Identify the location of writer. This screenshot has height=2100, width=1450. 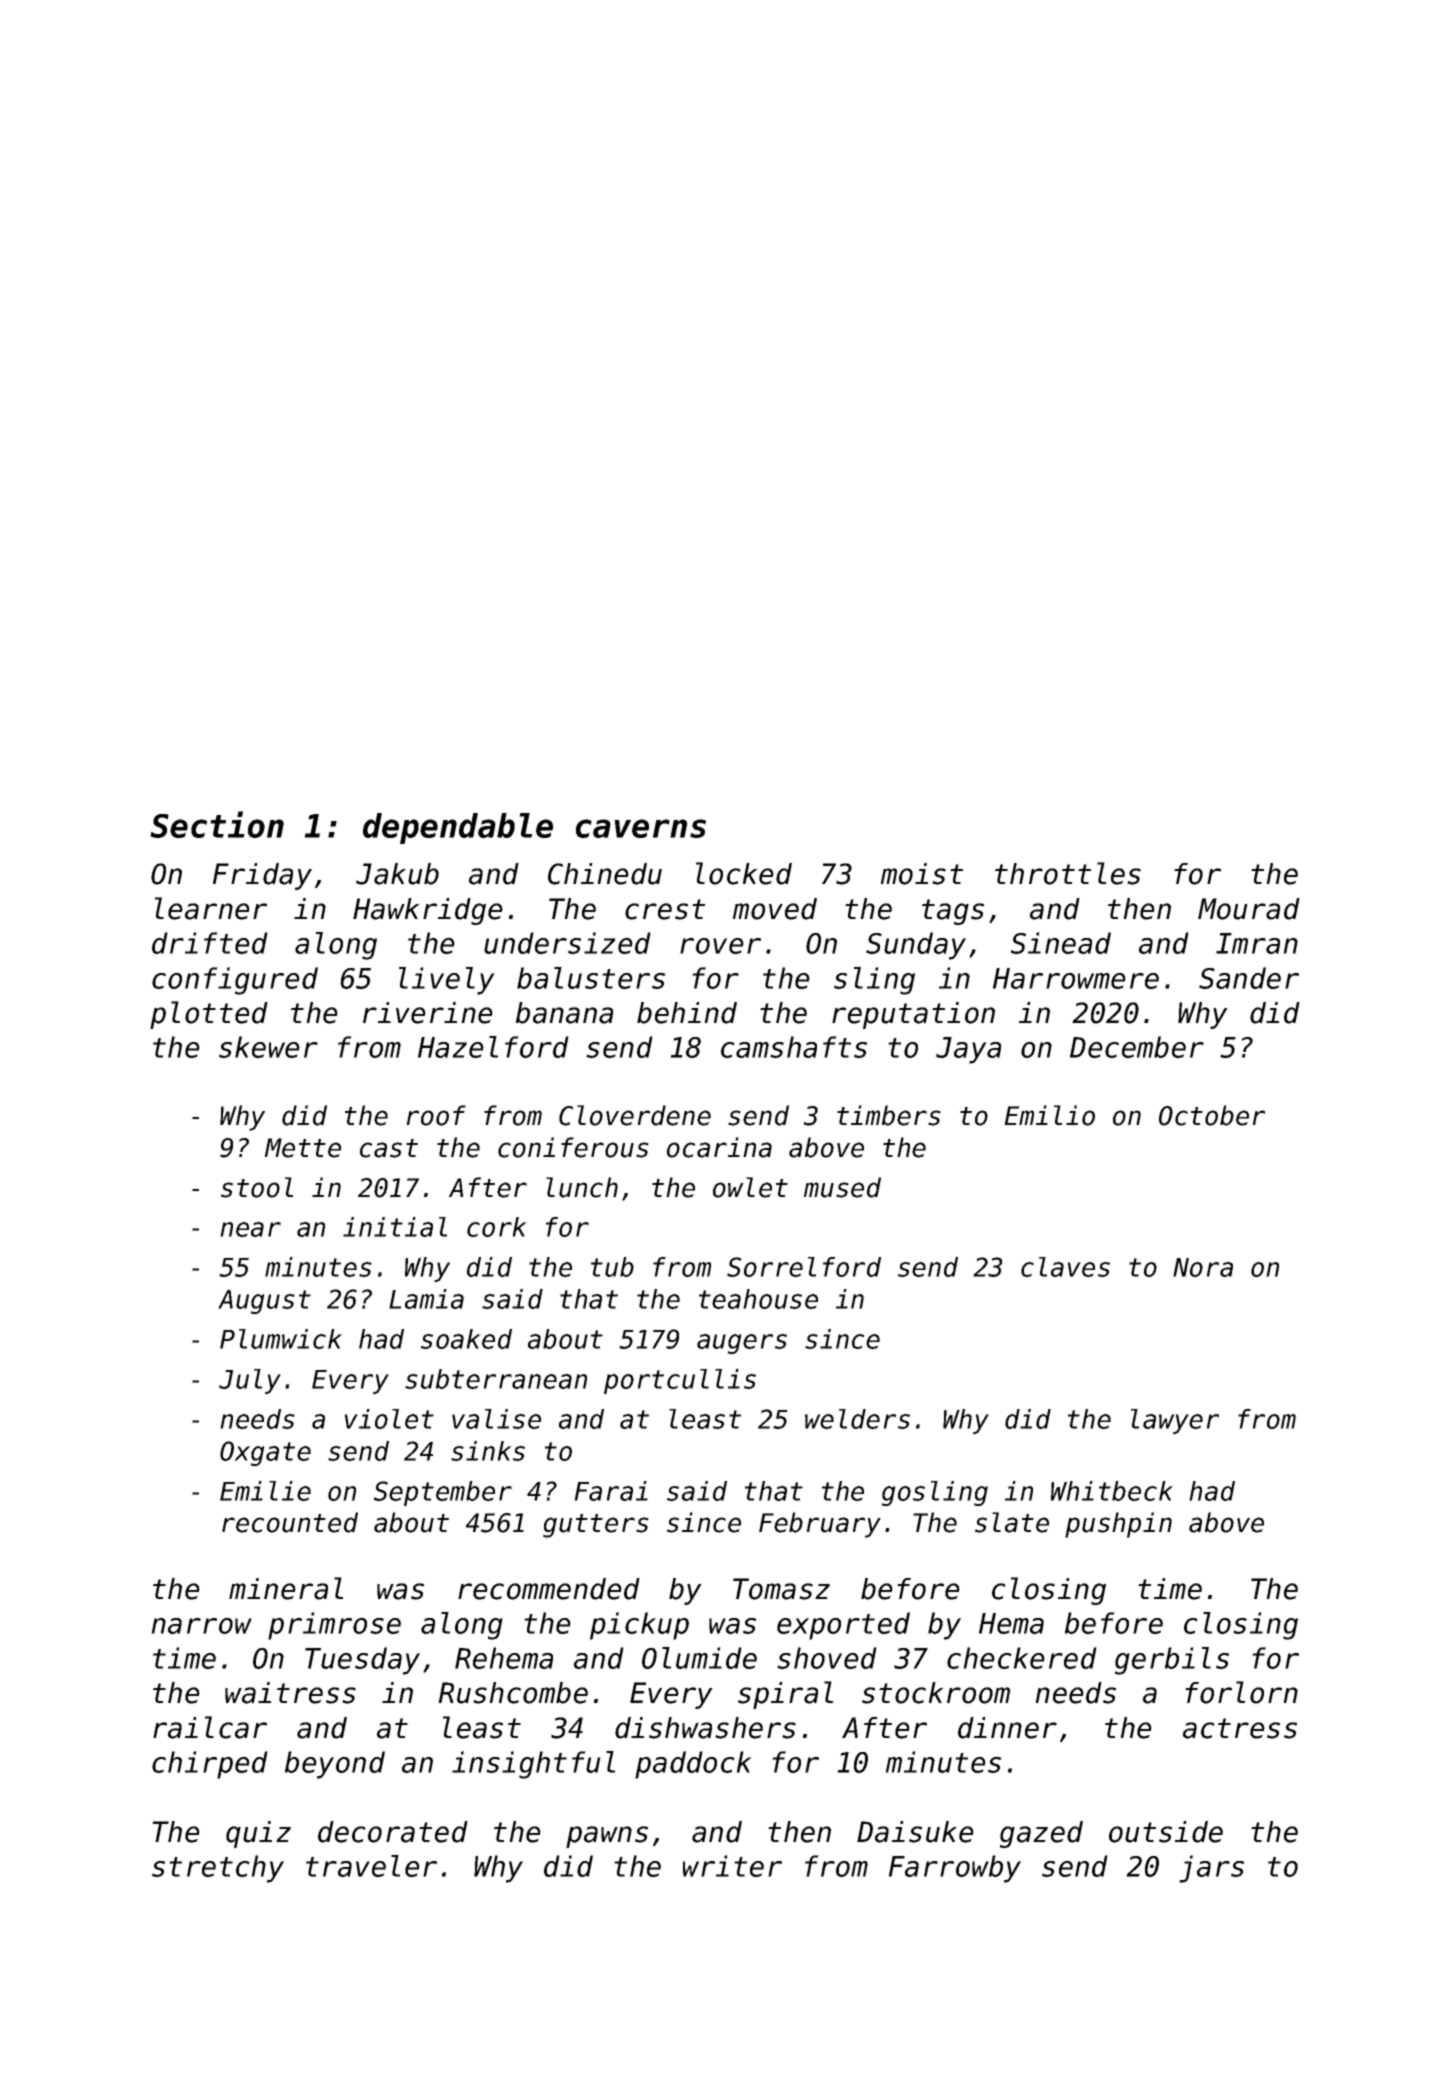
(732, 1866).
